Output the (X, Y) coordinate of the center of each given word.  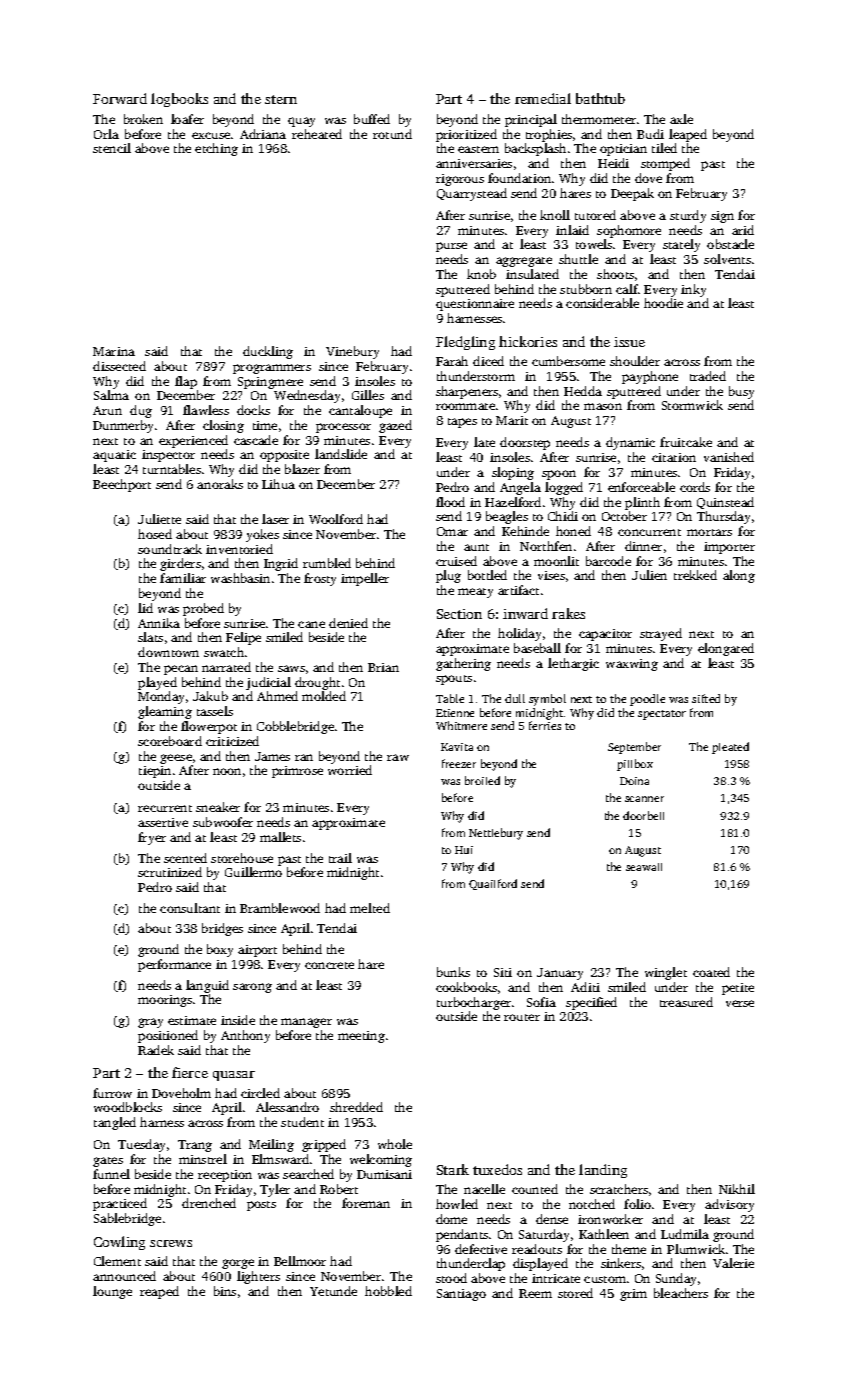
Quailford (493, 884)
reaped (159, 1292)
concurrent (649, 532)
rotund (392, 134)
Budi (650, 134)
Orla (106, 134)
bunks (453, 972)
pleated (730, 748)
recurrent (165, 808)
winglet (666, 973)
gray (150, 1023)
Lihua (278, 484)
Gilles (368, 395)
